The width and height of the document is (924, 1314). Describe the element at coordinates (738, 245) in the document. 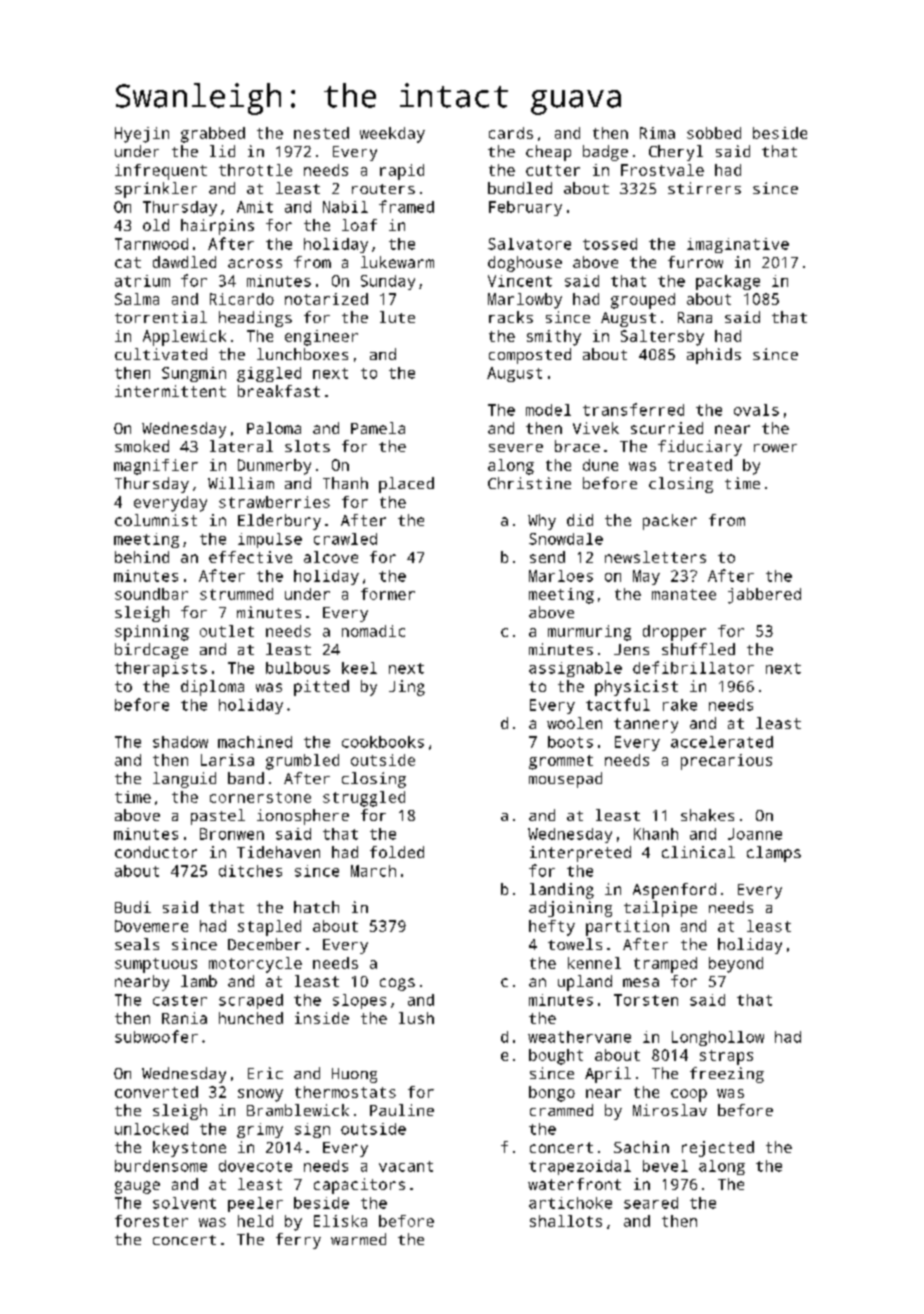

I see `imaginative` at that location.
